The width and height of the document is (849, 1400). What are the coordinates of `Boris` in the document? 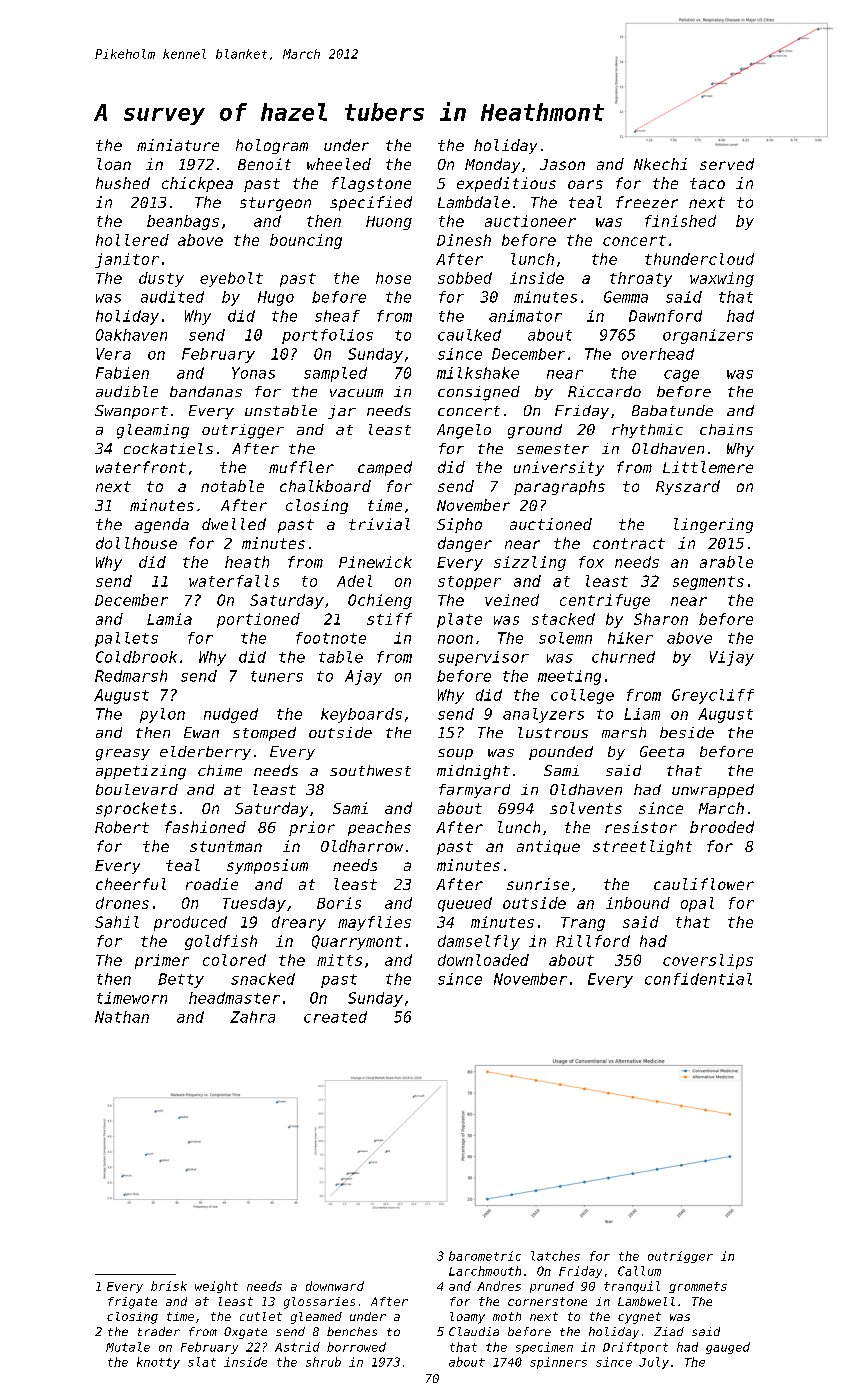 It's located at (339, 903).
